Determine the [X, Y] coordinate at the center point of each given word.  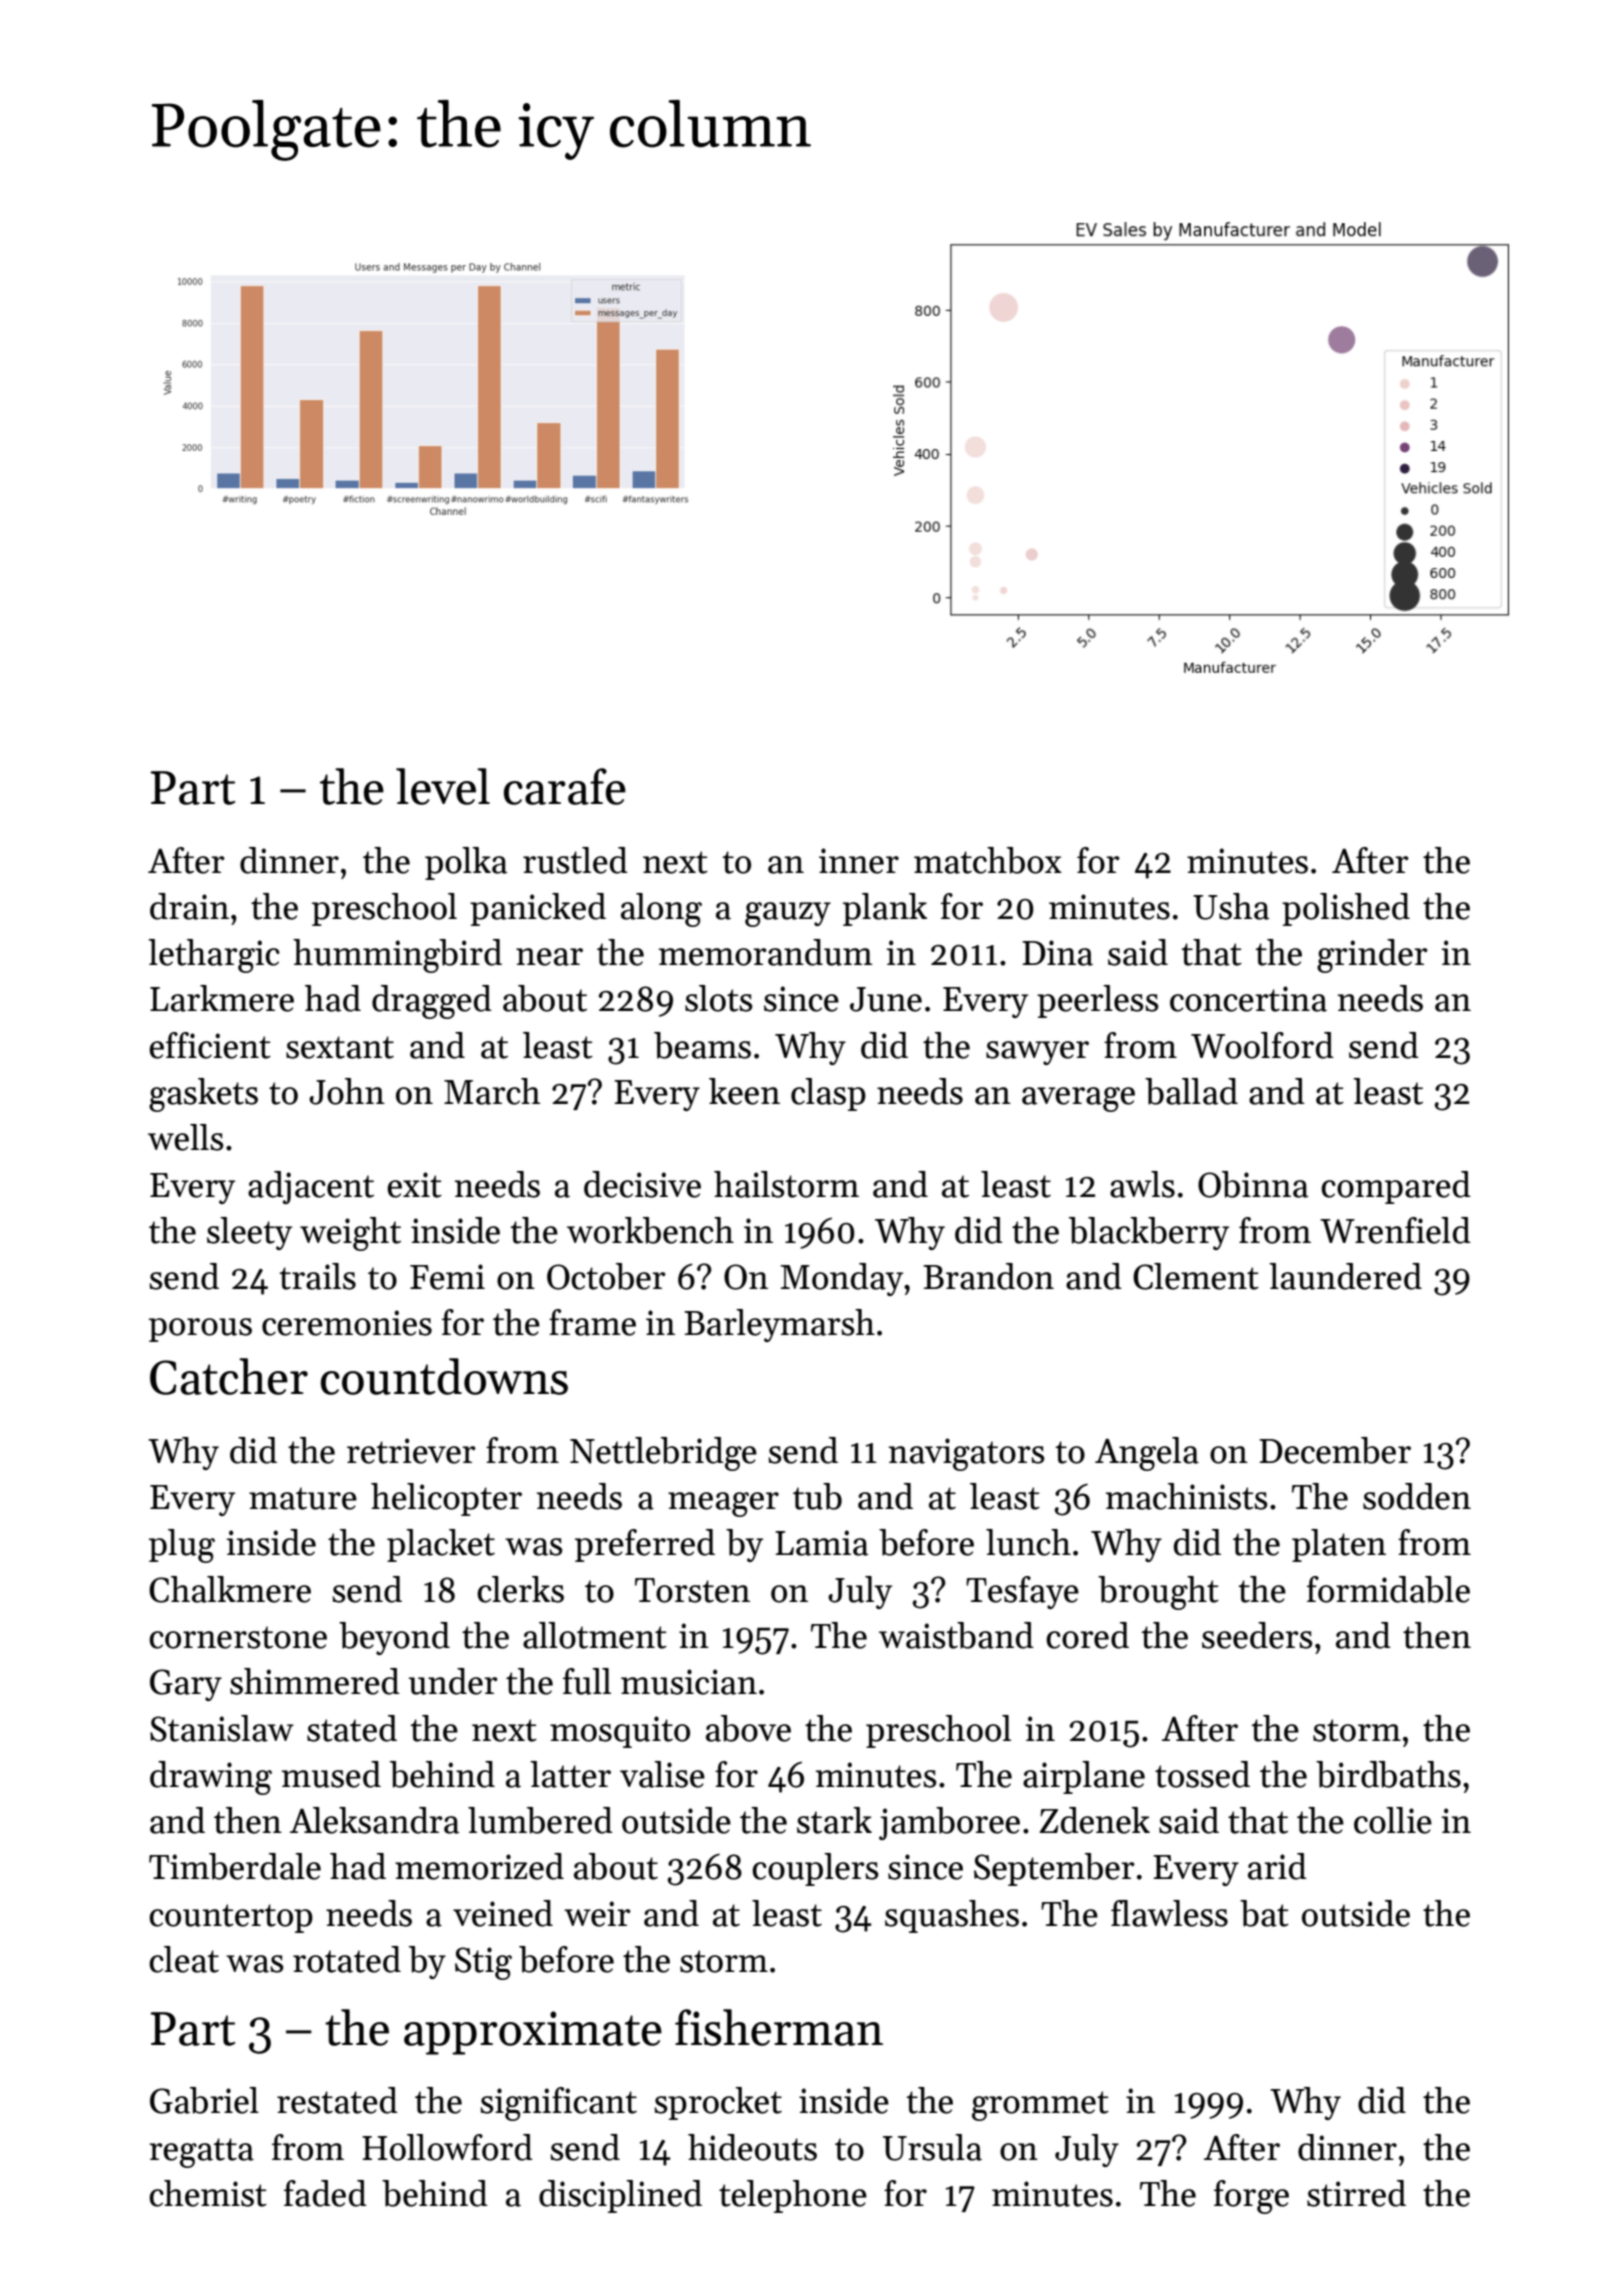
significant [558, 2104]
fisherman [779, 2027]
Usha [1231, 906]
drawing [211, 1778]
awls [1142, 1184]
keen [744, 1091]
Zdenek [1094, 1820]
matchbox [988, 860]
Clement [1196, 1276]
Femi [447, 1277]
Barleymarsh [779, 1325]
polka [466, 863]
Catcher [229, 1376]
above [748, 1728]
